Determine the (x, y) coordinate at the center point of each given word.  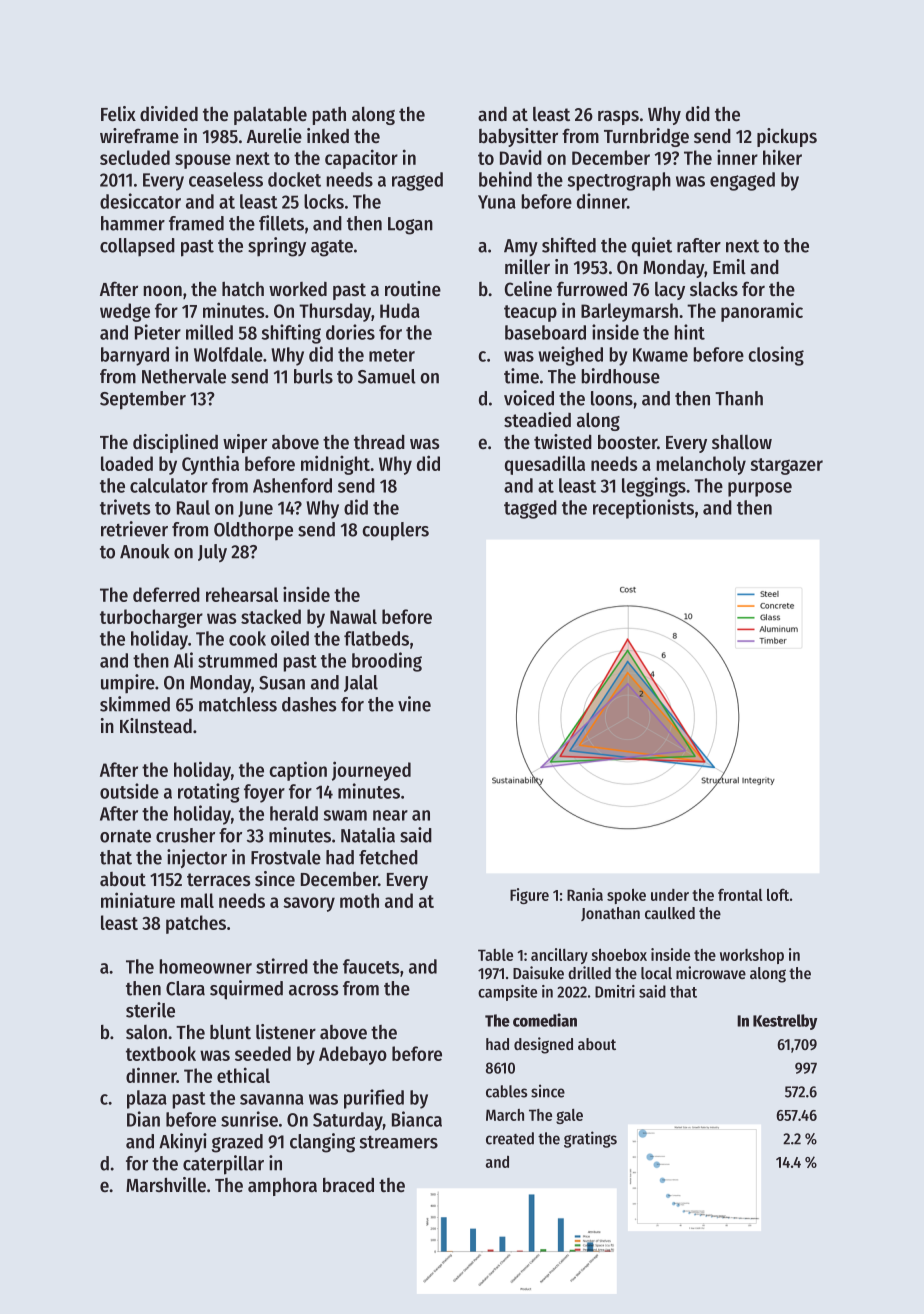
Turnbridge (646, 137)
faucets (371, 966)
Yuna (497, 202)
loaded (127, 463)
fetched (388, 857)
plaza (147, 1099)
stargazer (786, 466)
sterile (150, 1010)
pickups (787, 137)
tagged (530, 509)
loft (778, 895)
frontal (740, 895)
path (329, 116)
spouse (203, 161)
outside (129, 791)
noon (162, 291)
